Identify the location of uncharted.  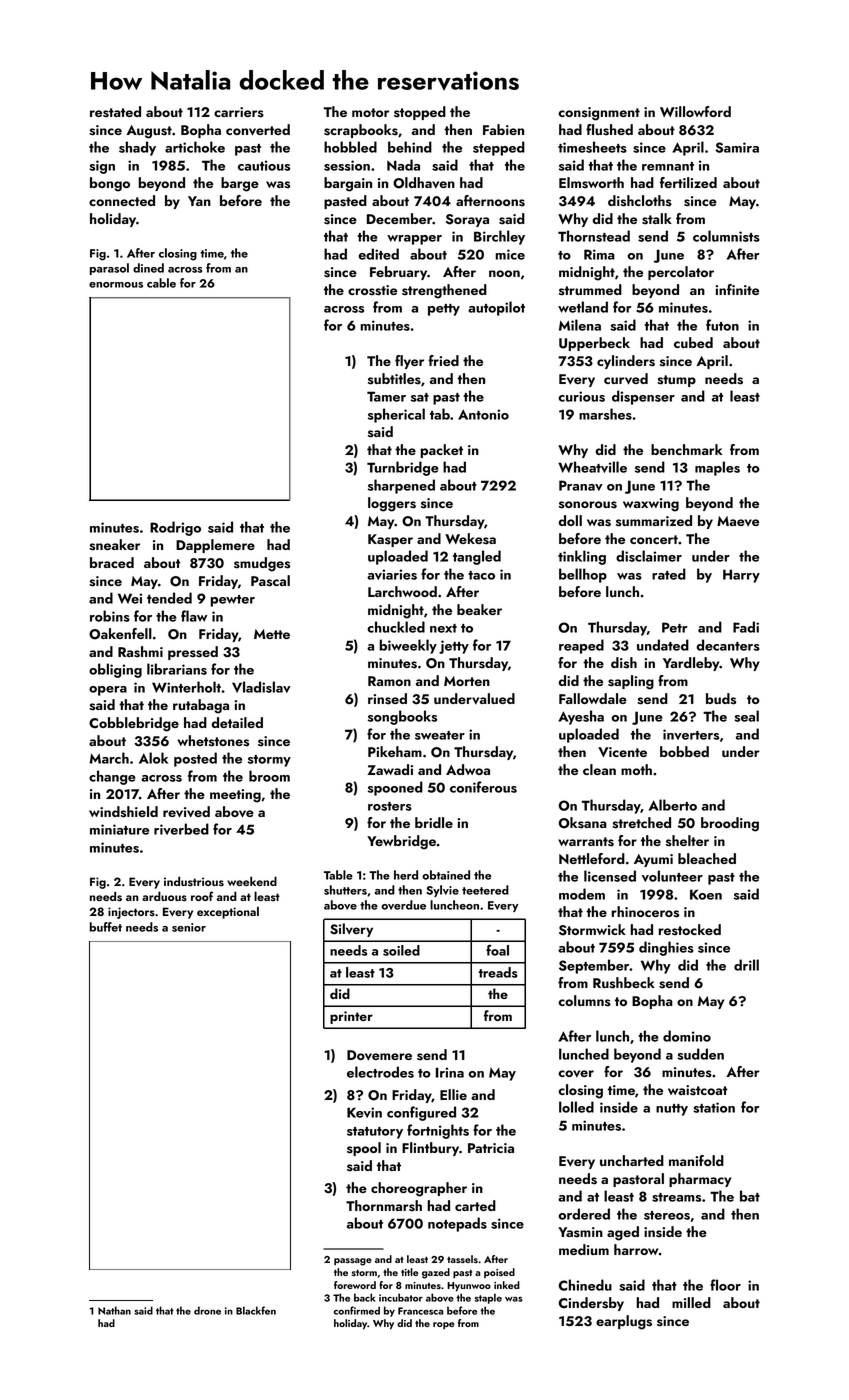
(632, 1160).
